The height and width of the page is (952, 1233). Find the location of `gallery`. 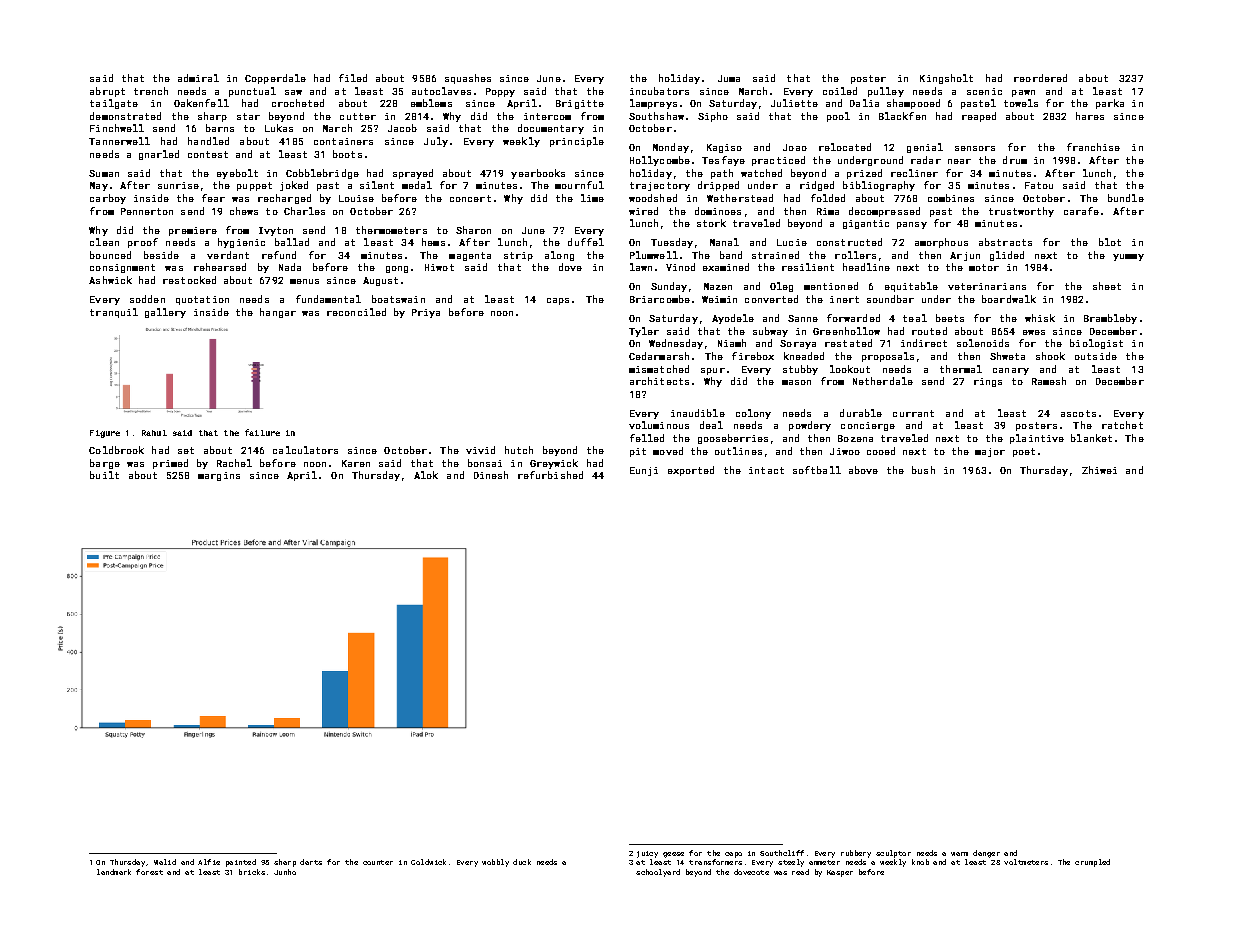

gallery is located at coordinates (165, 313).
